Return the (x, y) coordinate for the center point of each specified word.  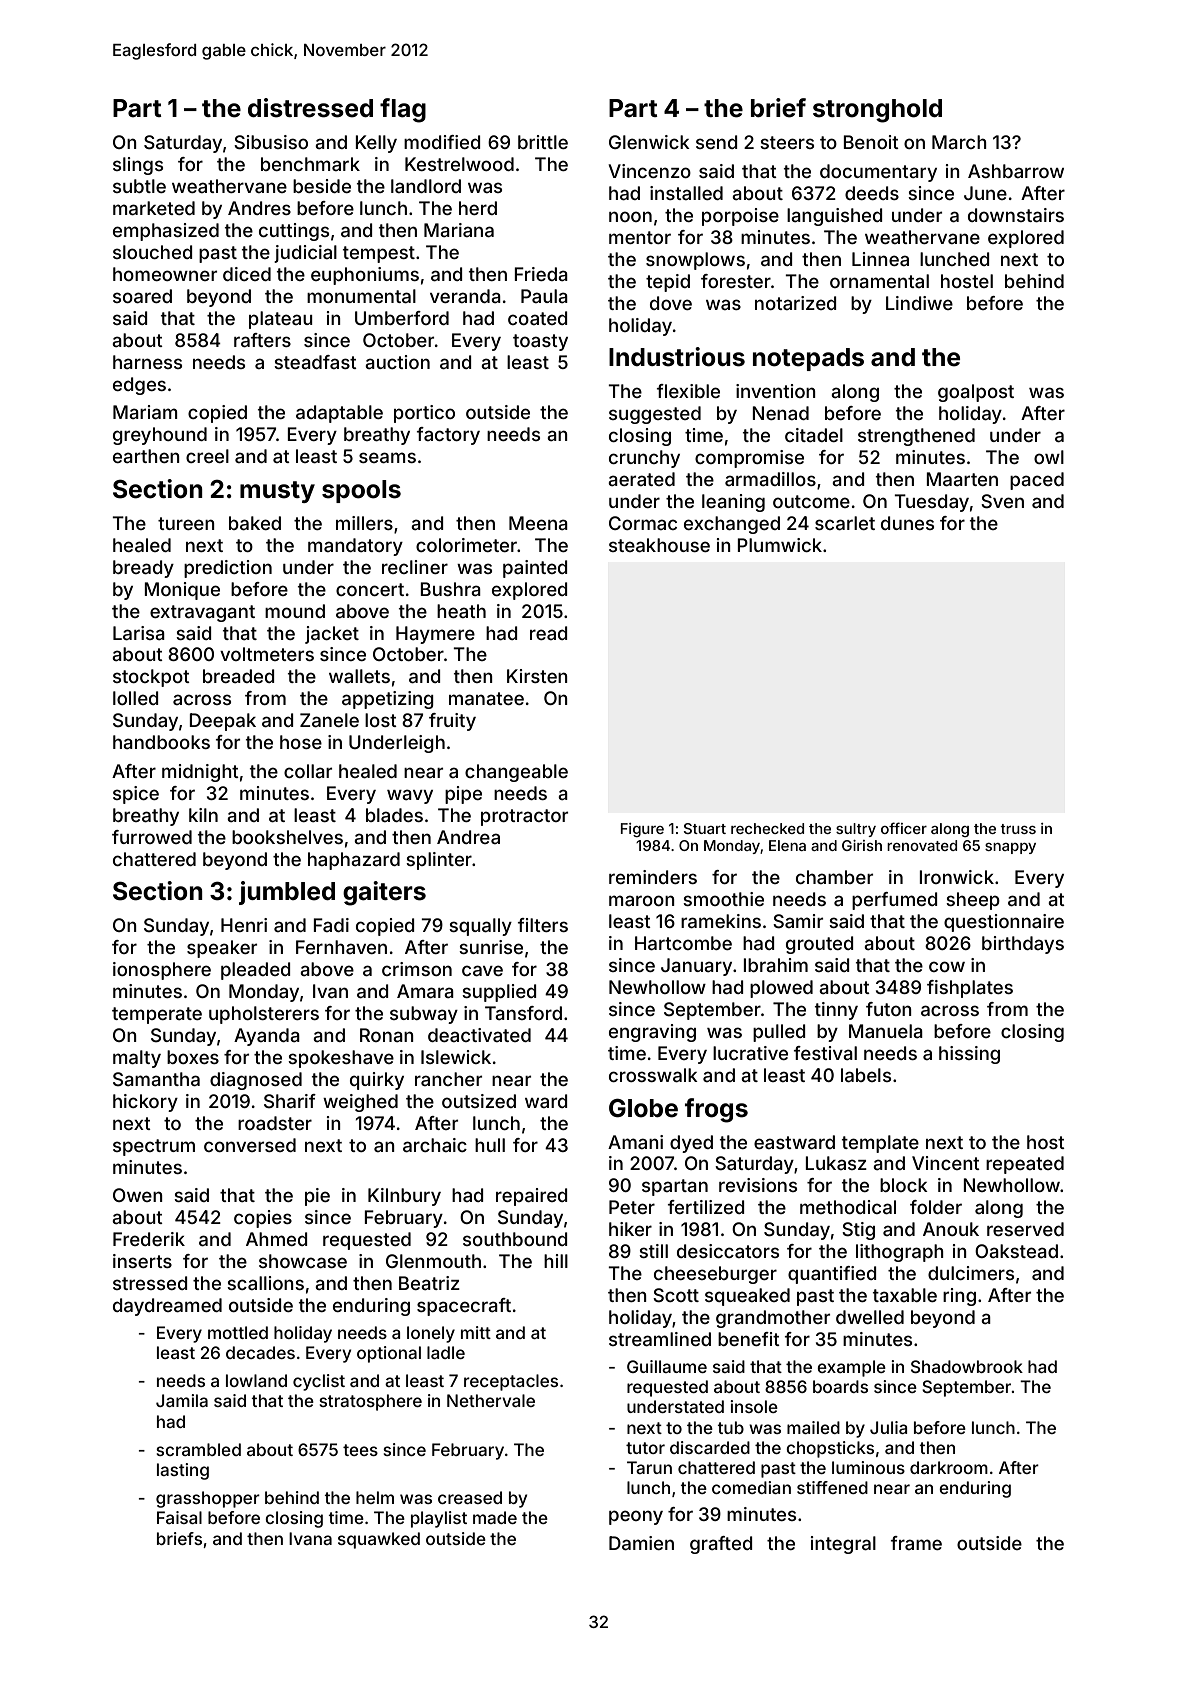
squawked (379, 1540)
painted (535, 569)
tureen (186, 523)
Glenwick (649, 142)
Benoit (871, 142)
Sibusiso (271, 142)
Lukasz (836, 1163)
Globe (643, 1108)
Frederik (149, 1239)
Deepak (222, 722)
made (495, 1517)
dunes (907, 523)
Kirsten (537, 676)
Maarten (962, 479)
